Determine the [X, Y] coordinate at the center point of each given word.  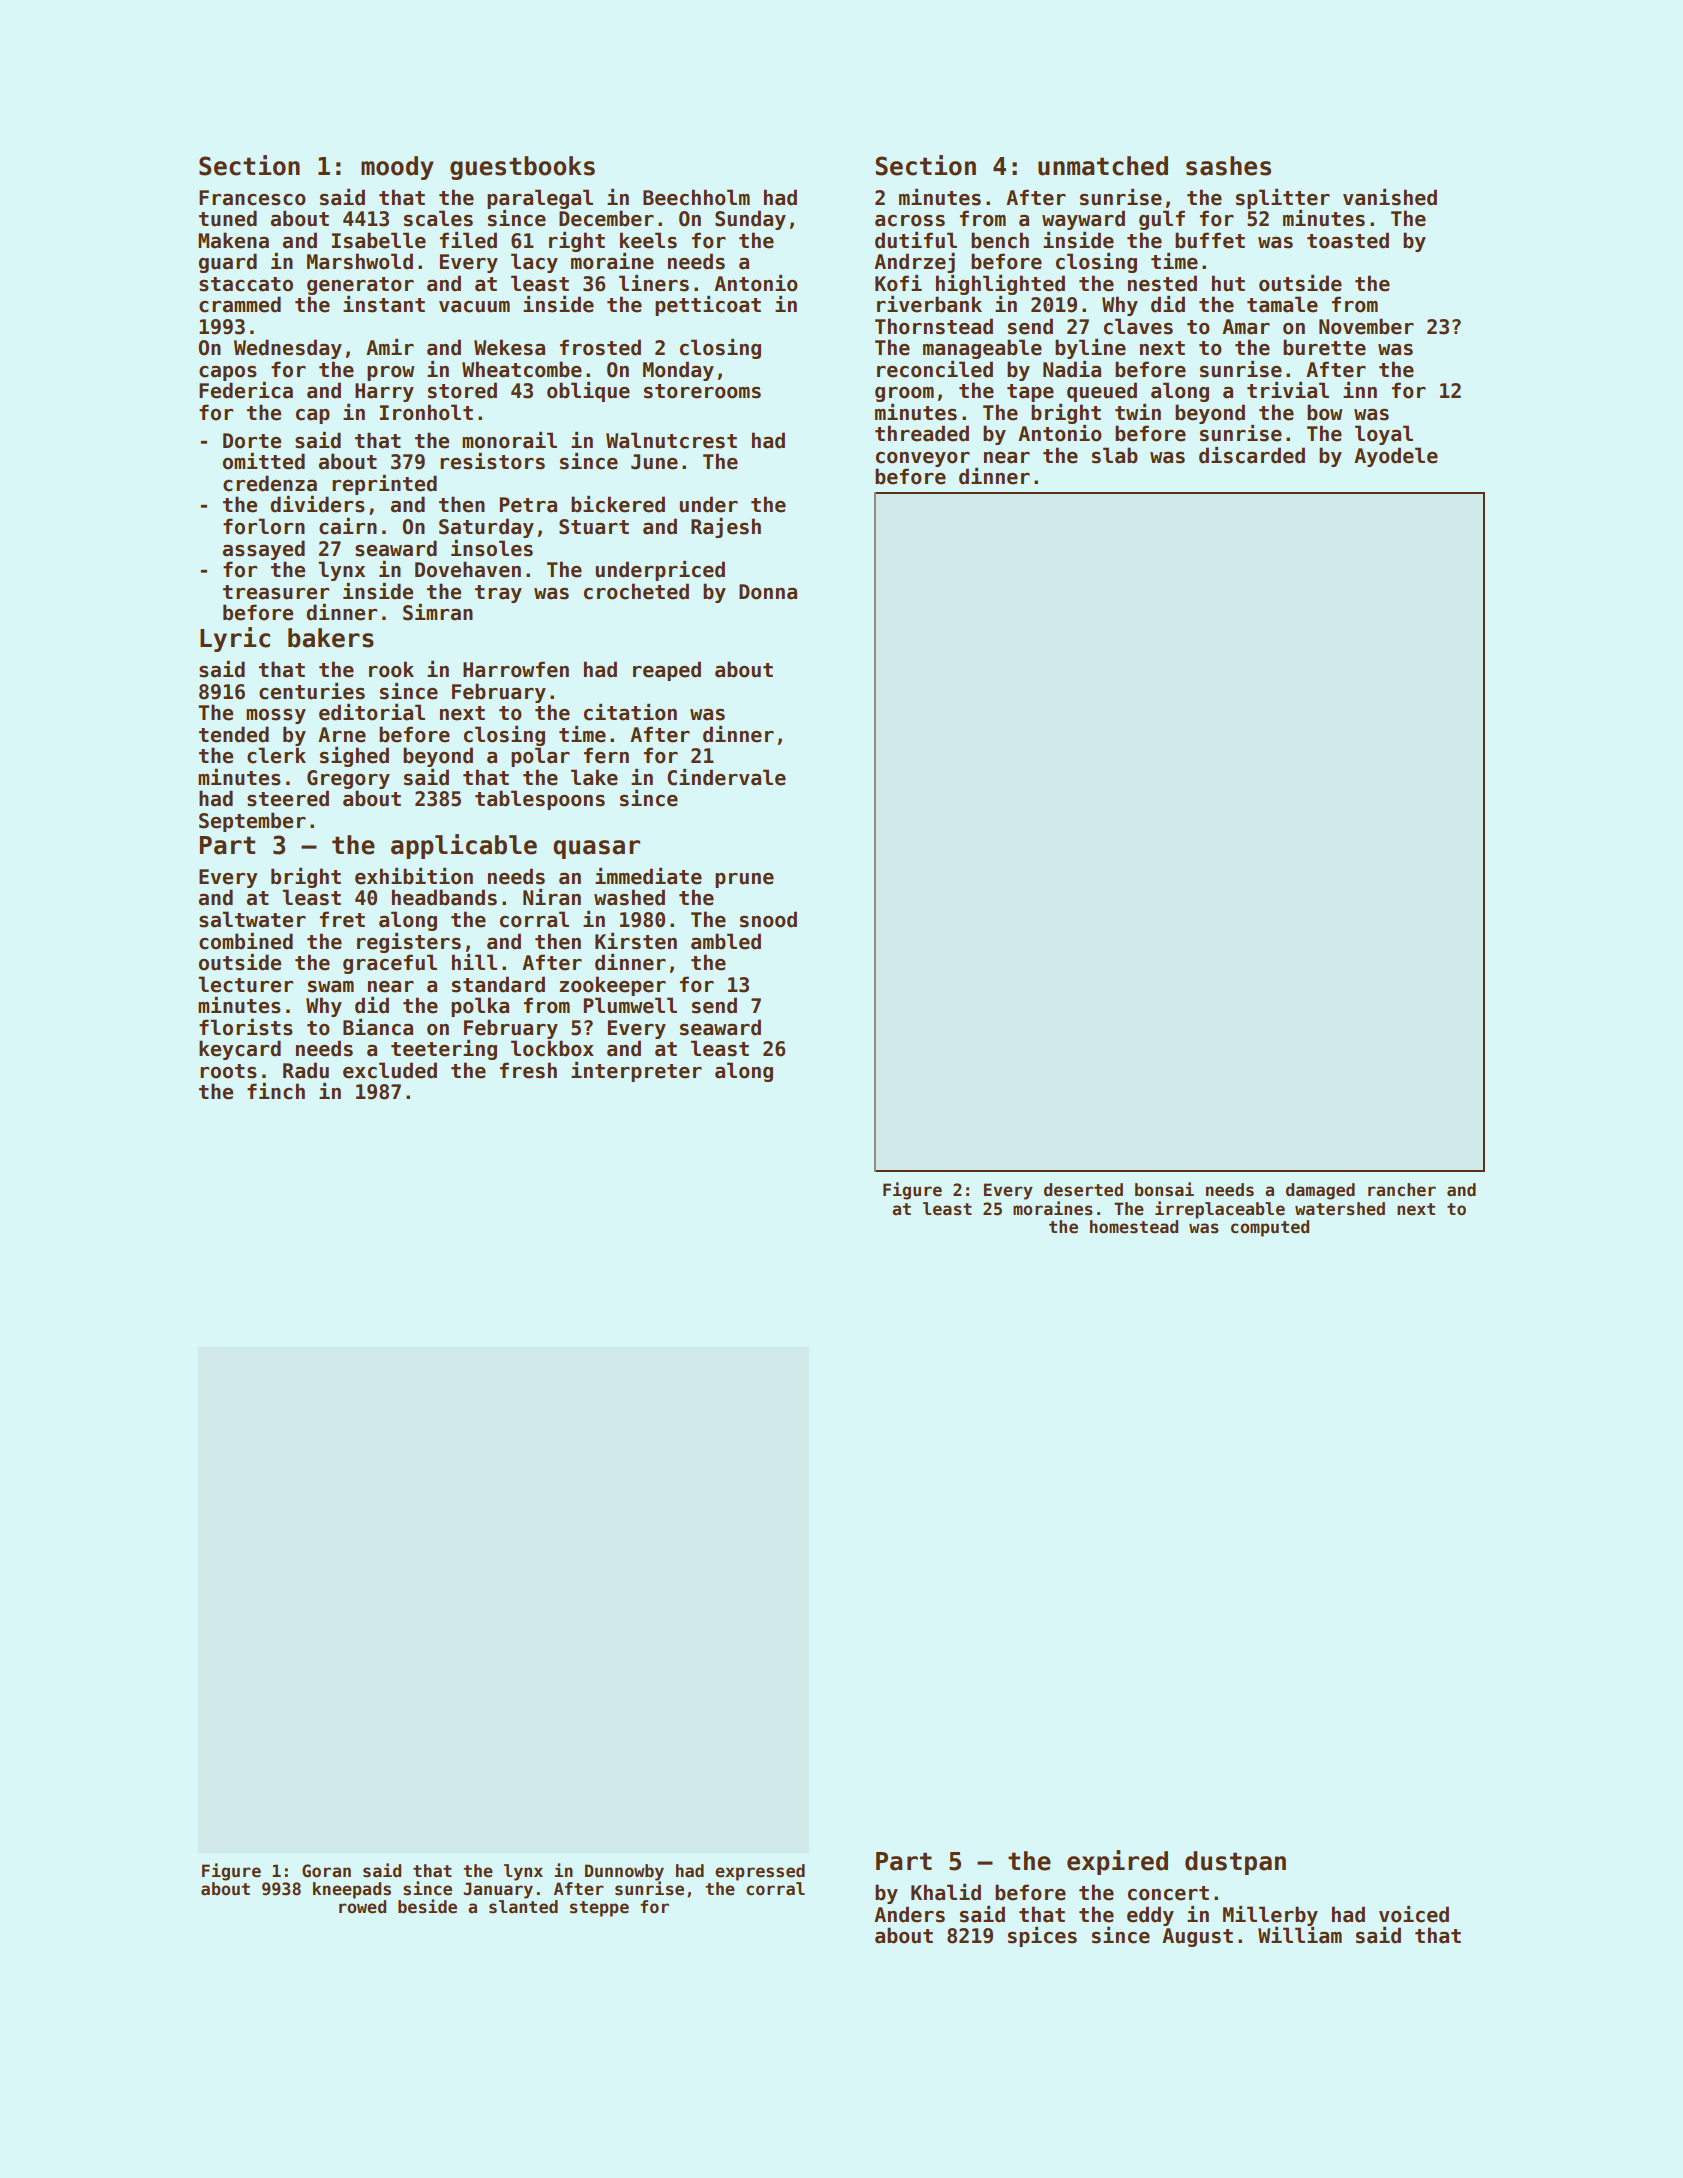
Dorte [252, 441]
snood [768, 919]
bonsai [1164, 1189]
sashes [1228, 166]
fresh [528, 1070]
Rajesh [726, 528]
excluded [390, 1070]
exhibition [414, 876]
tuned [228, 218]
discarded [1252, 455]
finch [276, 1091]
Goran [326, 1871]
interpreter [636, 1072]
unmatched [1103, 166]
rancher [1402, 1190]
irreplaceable [1220, 1210]
